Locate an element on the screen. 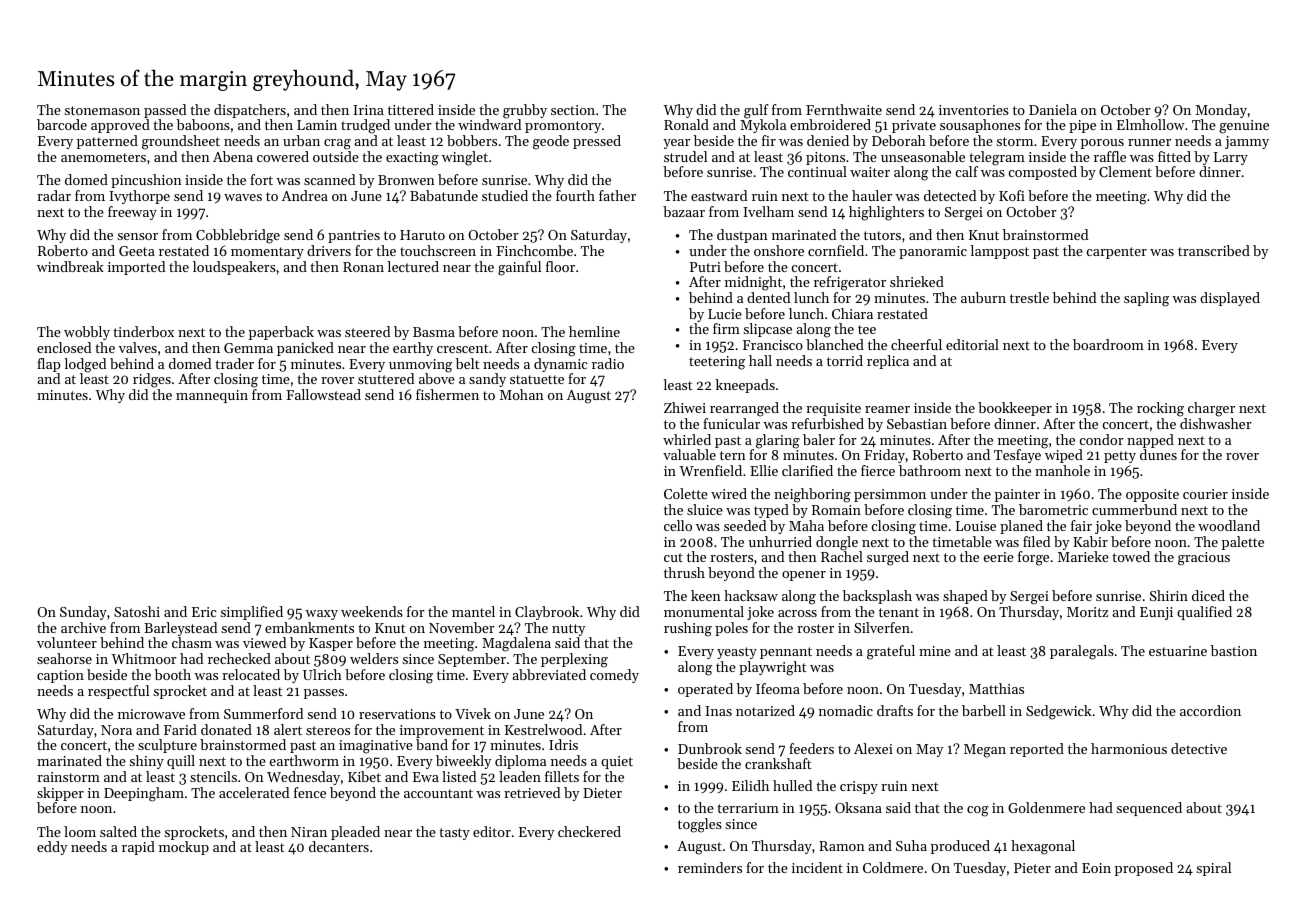 This screenshot has height=924, width=1308. Niran is located at coordinates (309, 832).
